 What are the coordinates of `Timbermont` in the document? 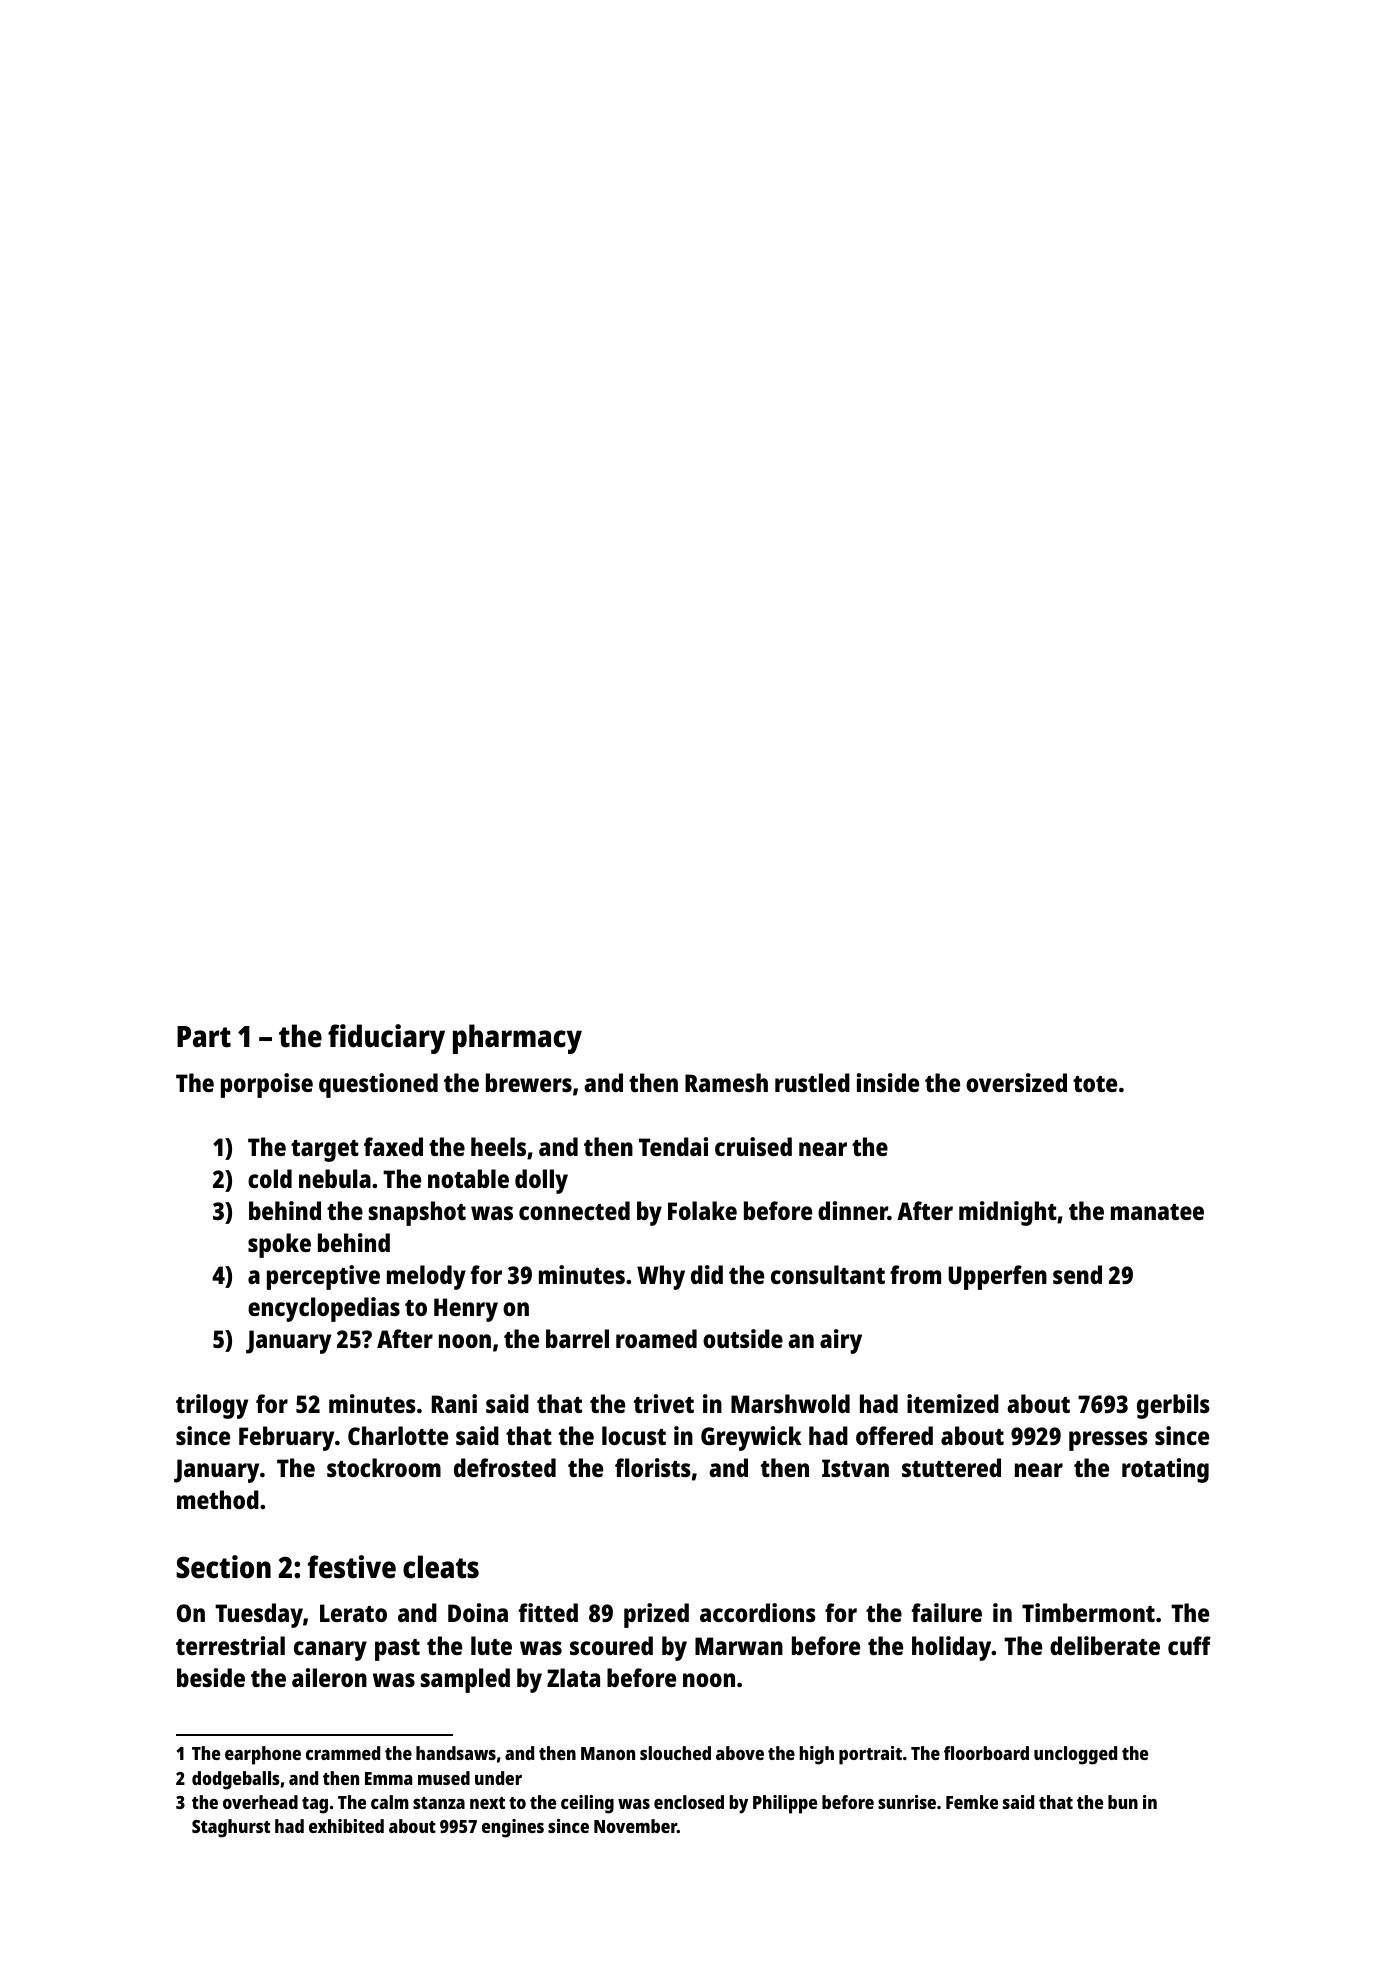 It's located at (1088, 1612).
